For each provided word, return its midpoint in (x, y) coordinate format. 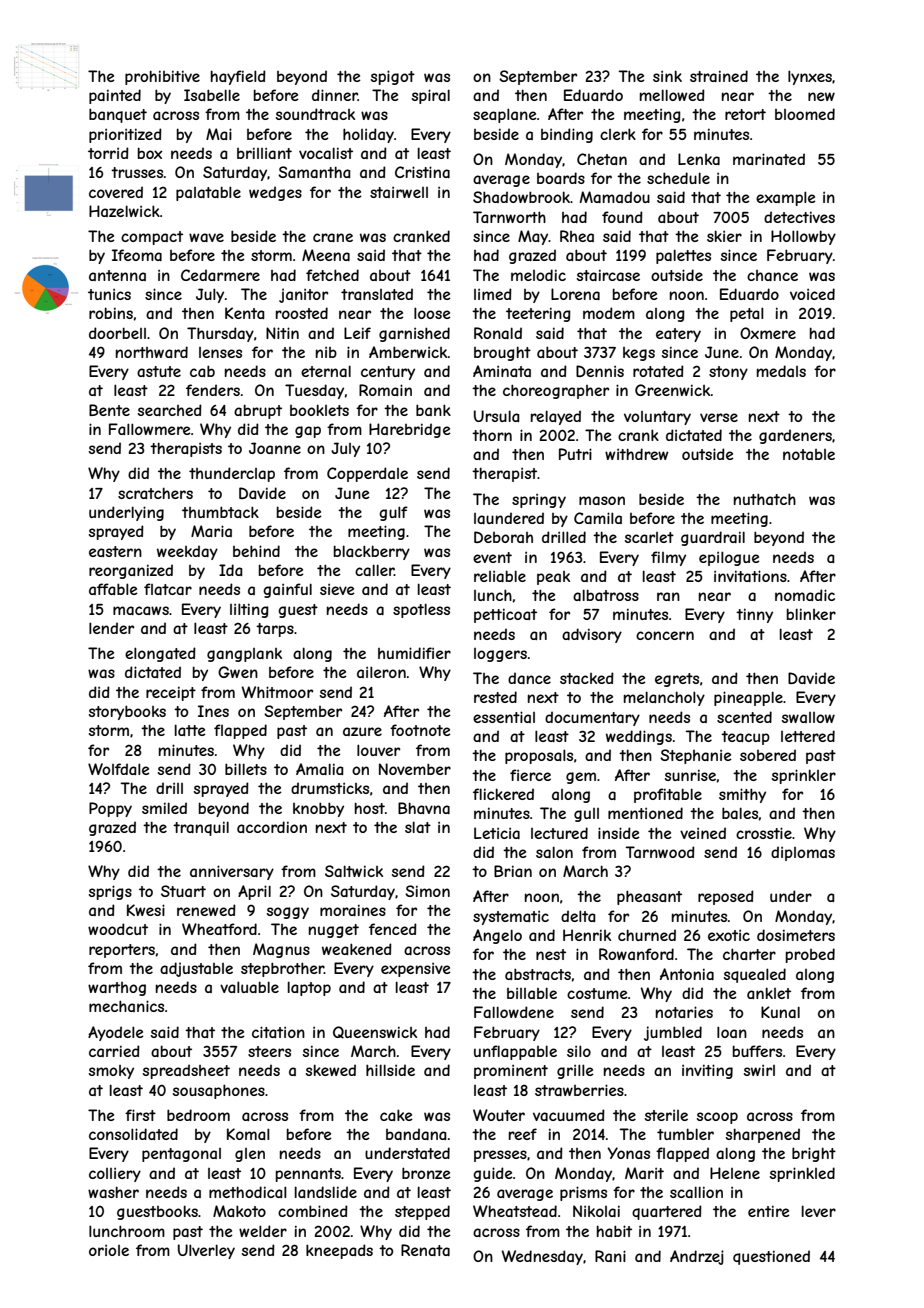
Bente (109, 410)
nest (551, 954)
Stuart (183, 891)
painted (115, 96)
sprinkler (804, 776)
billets (246, 769)
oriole (109, 1250)
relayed (556, 417)
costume (597, 993)
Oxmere (768, 333)
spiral (431, 96)
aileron (381, 672)
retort (745, 114)
